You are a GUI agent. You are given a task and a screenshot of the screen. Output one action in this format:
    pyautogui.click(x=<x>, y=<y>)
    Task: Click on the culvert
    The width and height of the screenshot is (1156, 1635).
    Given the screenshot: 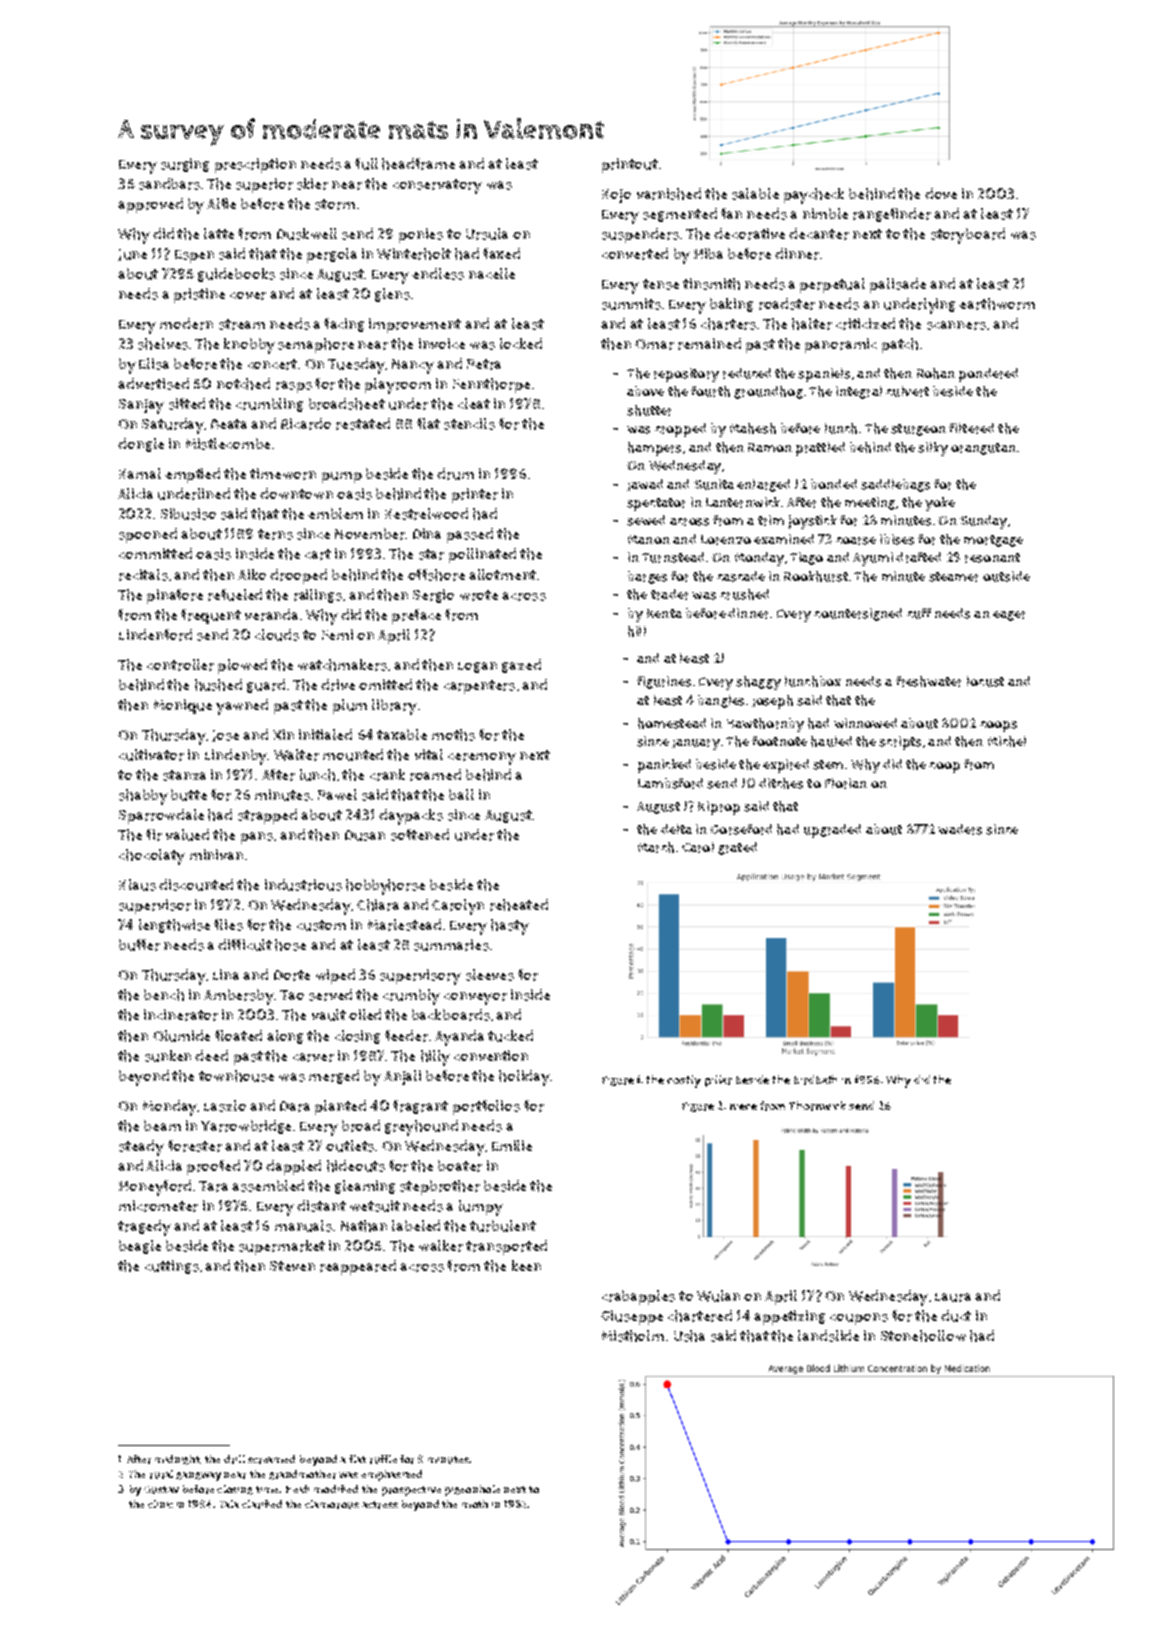 What is the action you would take?
    pyautogui.click(x=907, y=391)
